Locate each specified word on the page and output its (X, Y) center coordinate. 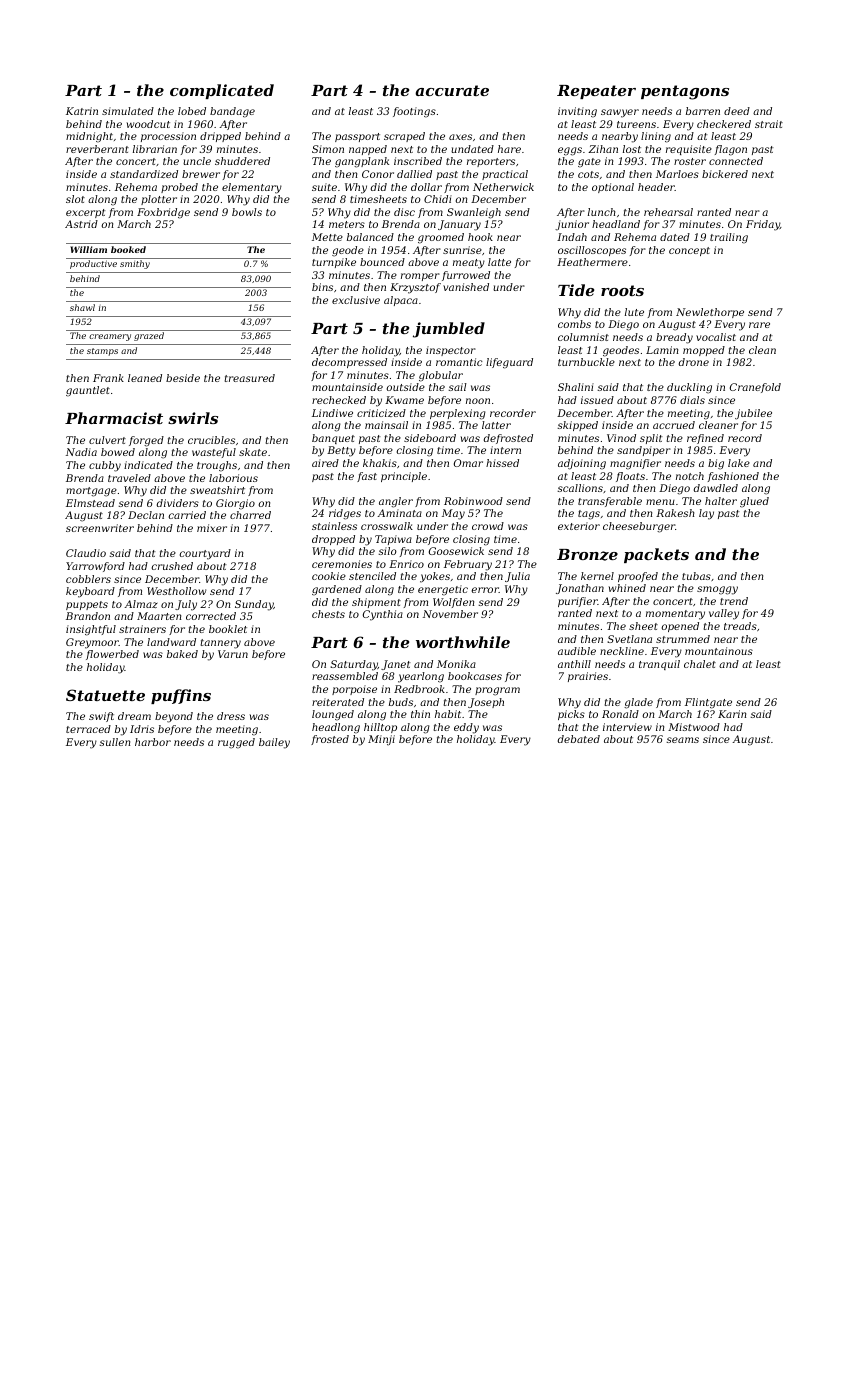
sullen (114, 742)
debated (579, 739)
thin (420, 714)
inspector (451, 351)
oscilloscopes (592, 251)
